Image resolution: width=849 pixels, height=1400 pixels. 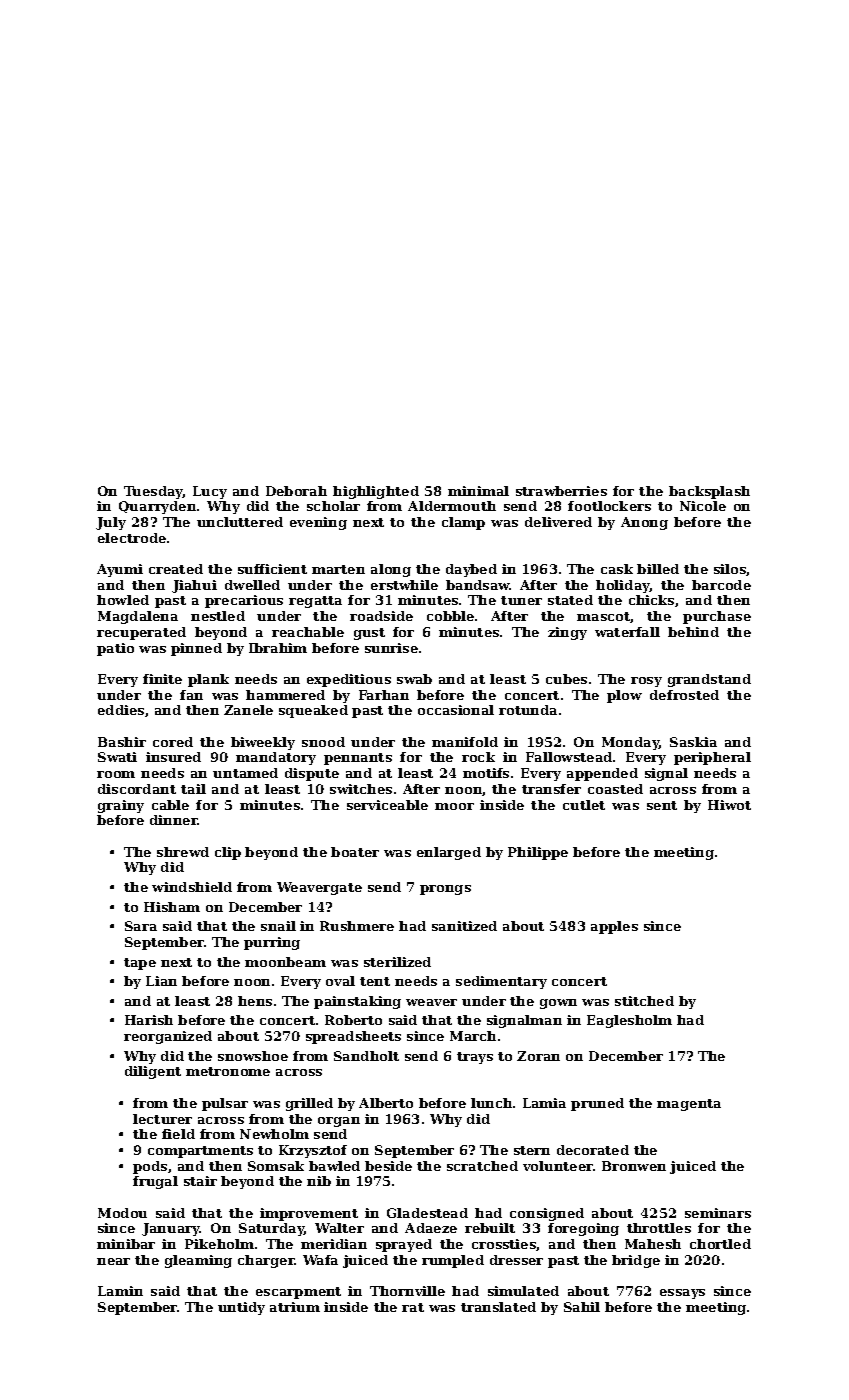 I want to click on Sahil, so click(x=582, y=1307).
